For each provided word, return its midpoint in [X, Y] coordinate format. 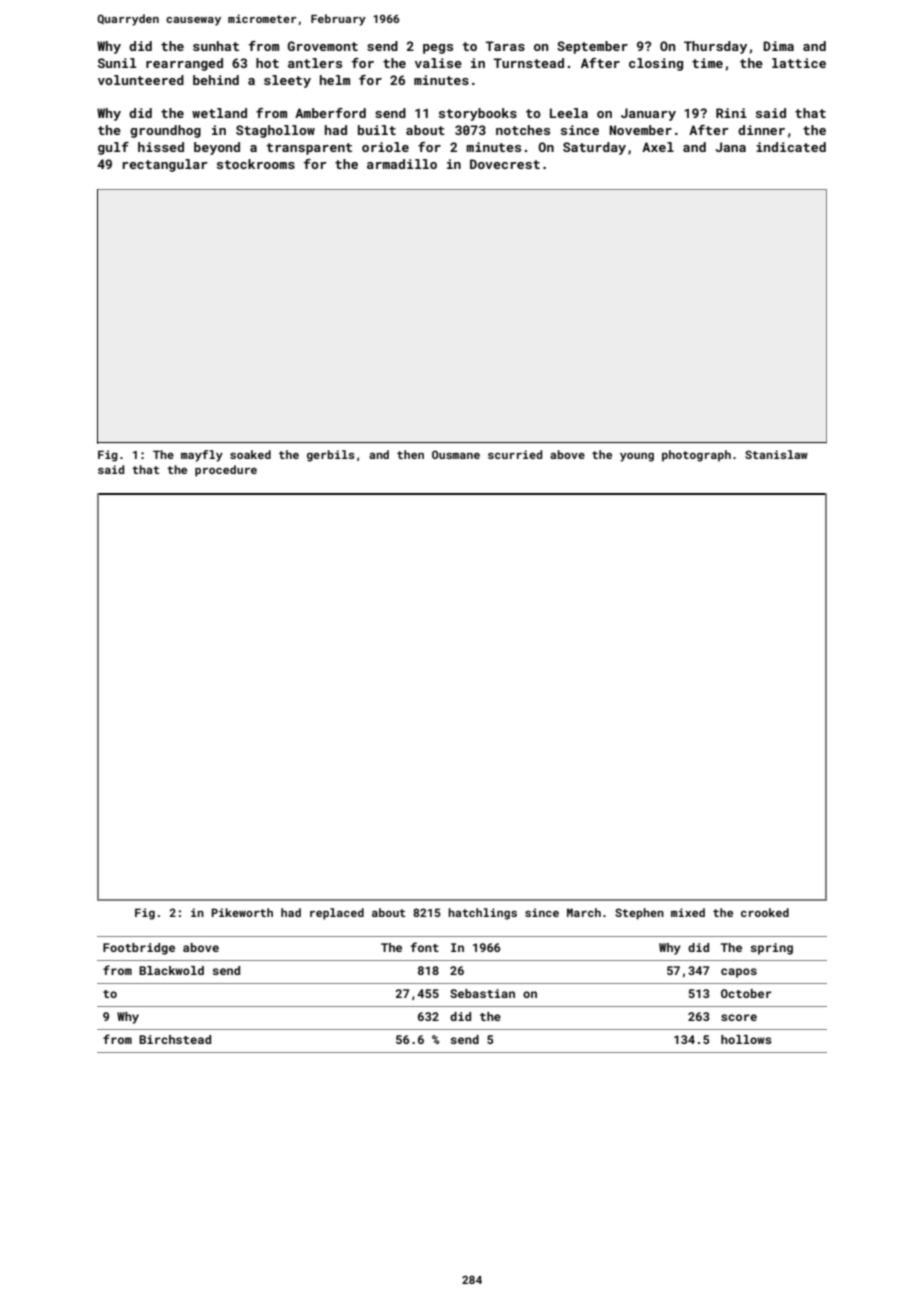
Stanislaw [776, 454]
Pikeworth [242, 912]
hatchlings [482, 914]
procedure [226, 471]
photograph [696, 456]
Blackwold [171, 970]
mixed [688, 912]
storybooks [478, 114]
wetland [219, 113]
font [424, 947]
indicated [791, 147]
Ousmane [456, 454]
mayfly [202, 456]
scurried [515, 454]
